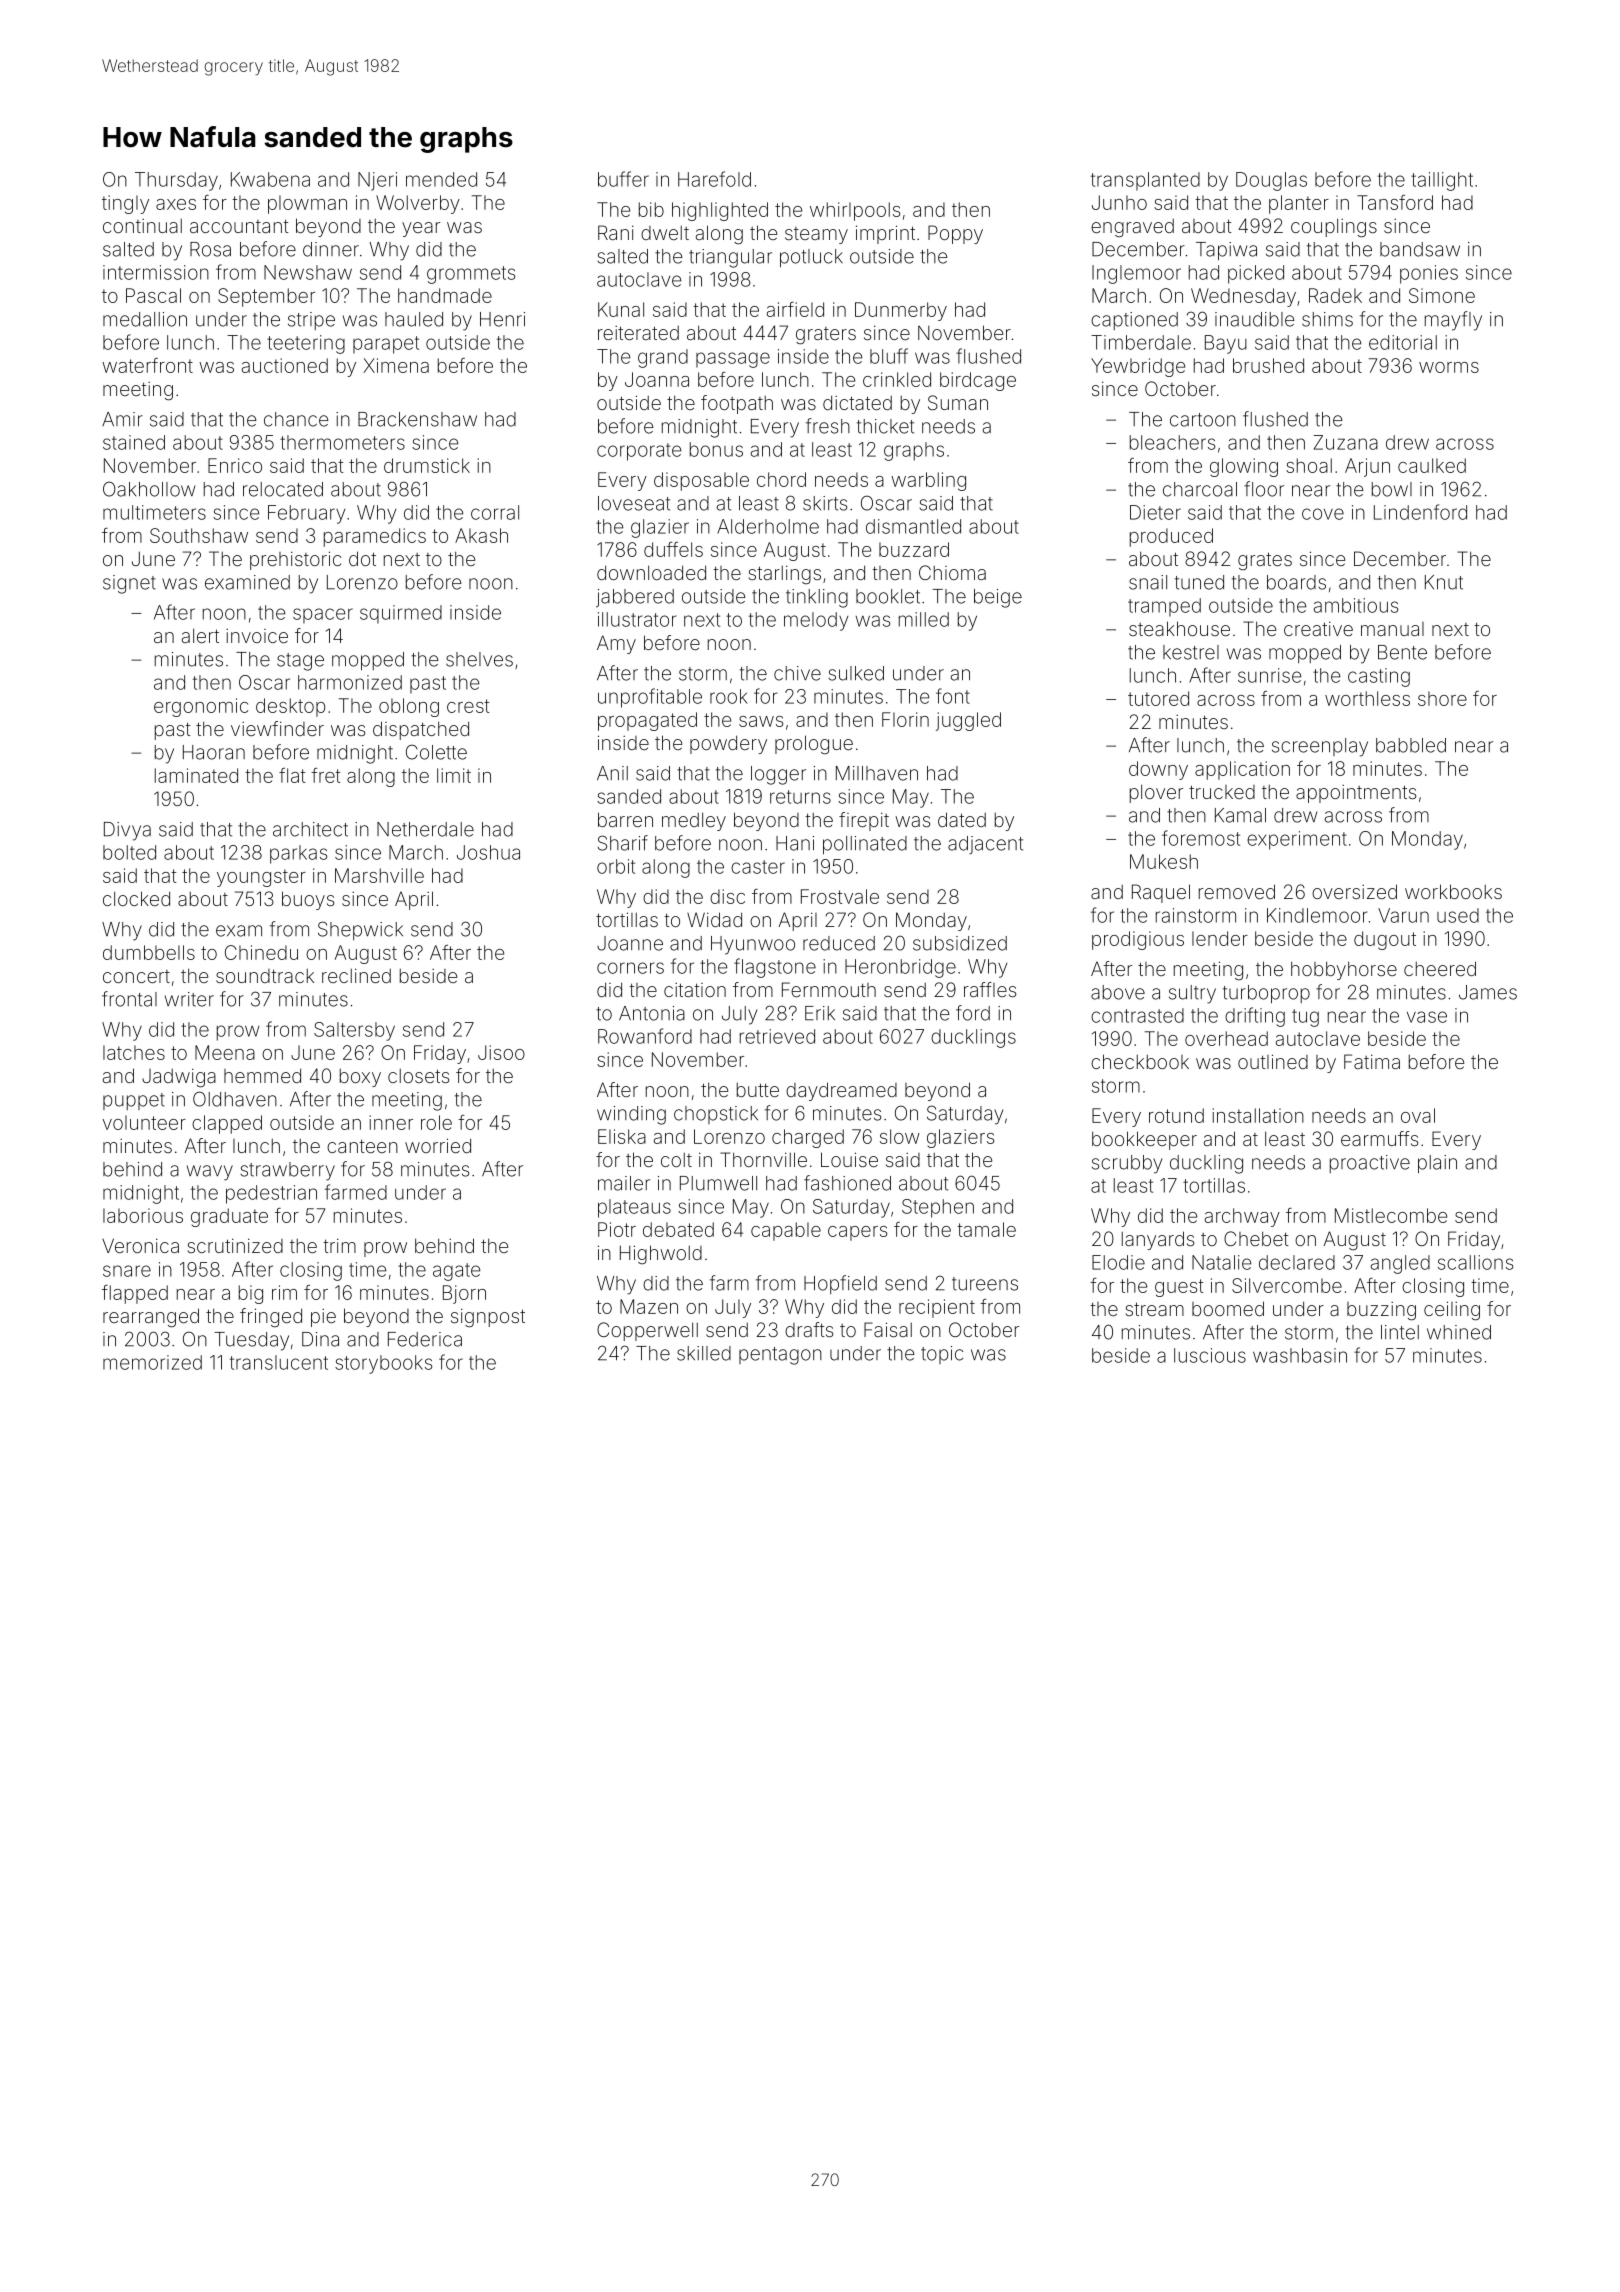 The image size is (1620, 2292). Describe the element at coordinates (630, 968) in the document. I see `corners` at that location.
